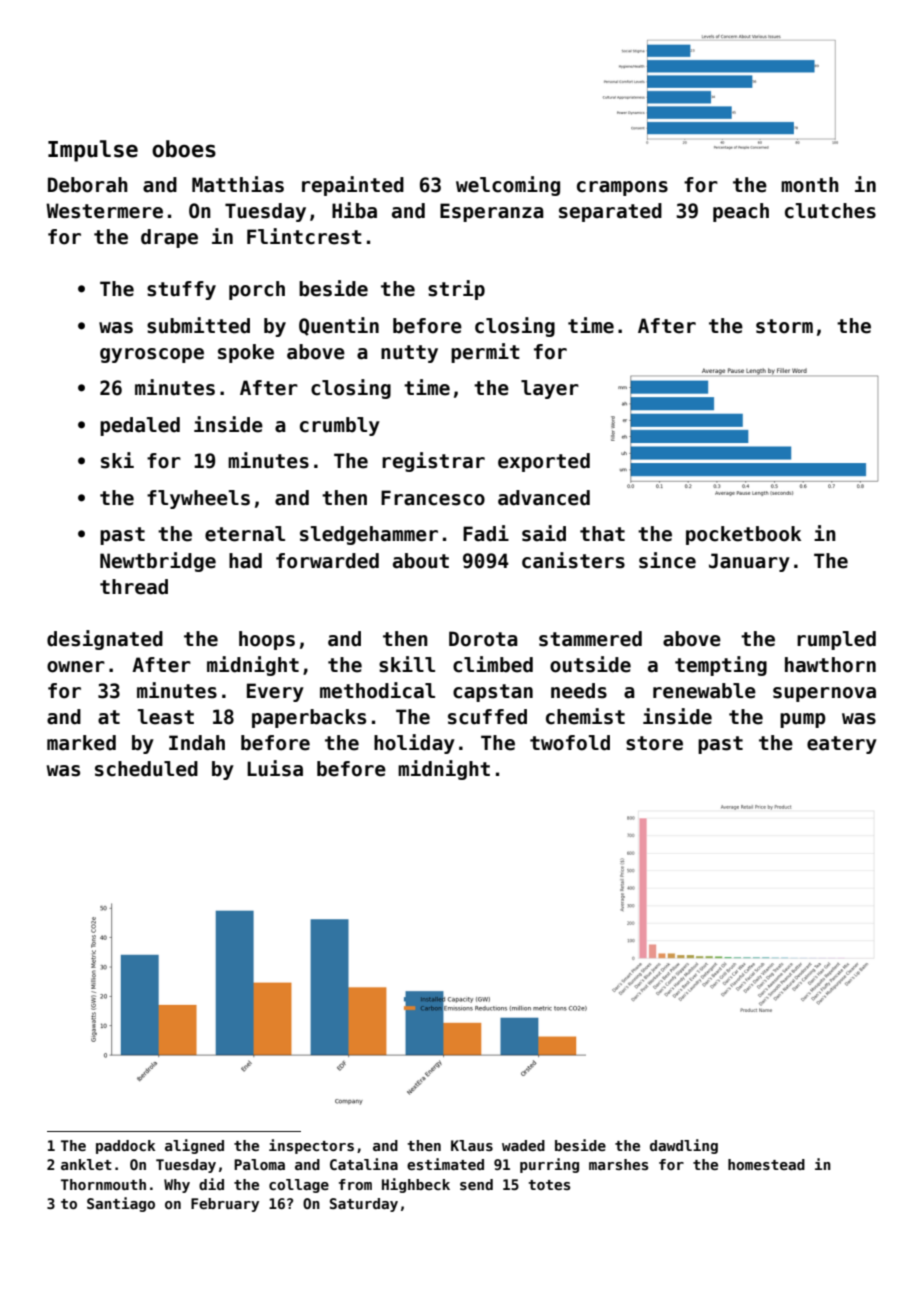 The width and height of the document is (924, 1314). Describe the element at coordinates (93, 151) in the document. I see `Impulse` at that location.
